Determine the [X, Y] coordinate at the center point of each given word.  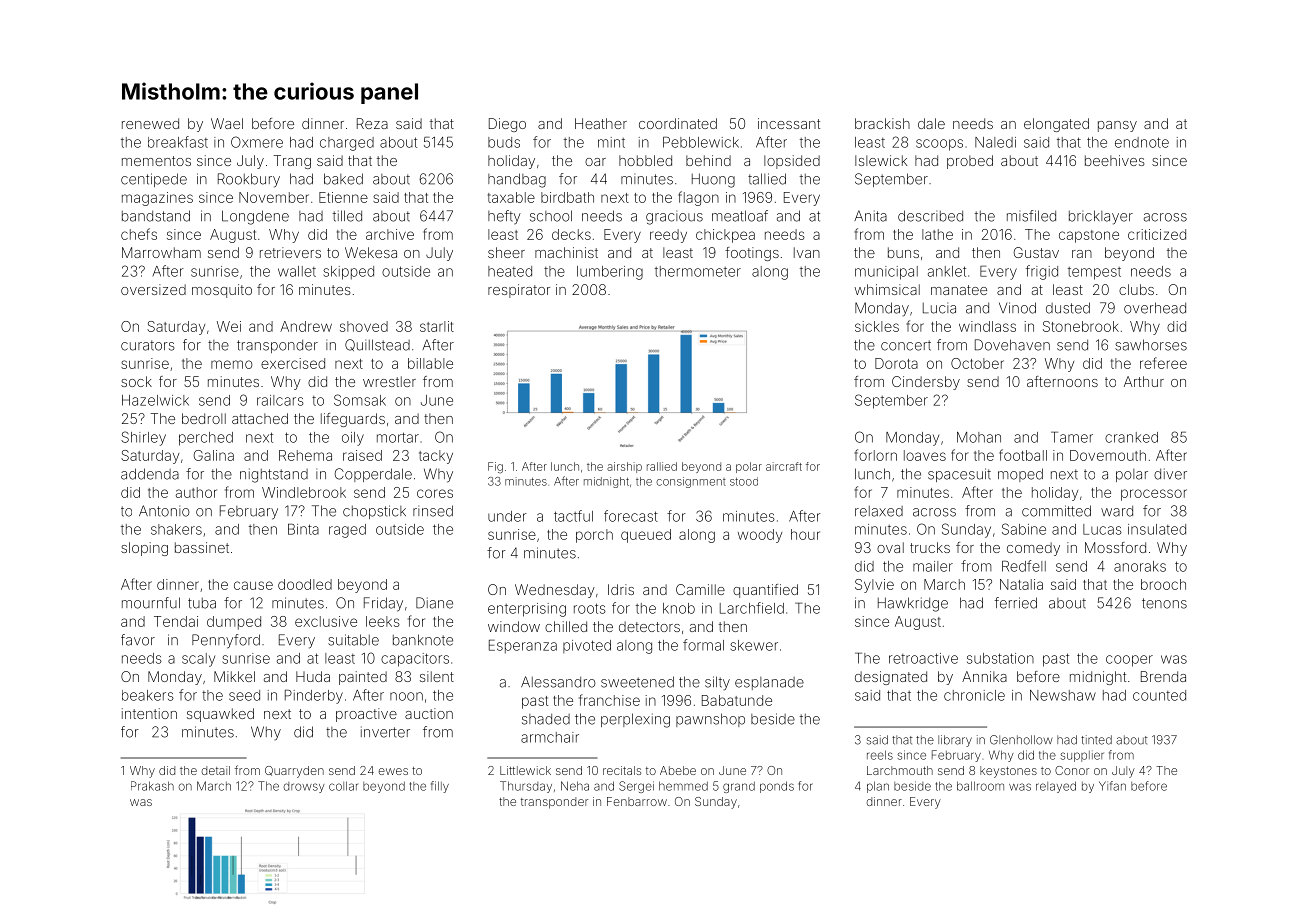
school [551, 216]
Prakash [152, 786]
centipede [154, 180]
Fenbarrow [637, 801]
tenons [1164, 603]
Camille [700, 589]
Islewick [881, 160]
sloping [144, 549]
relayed [1056, 787]
